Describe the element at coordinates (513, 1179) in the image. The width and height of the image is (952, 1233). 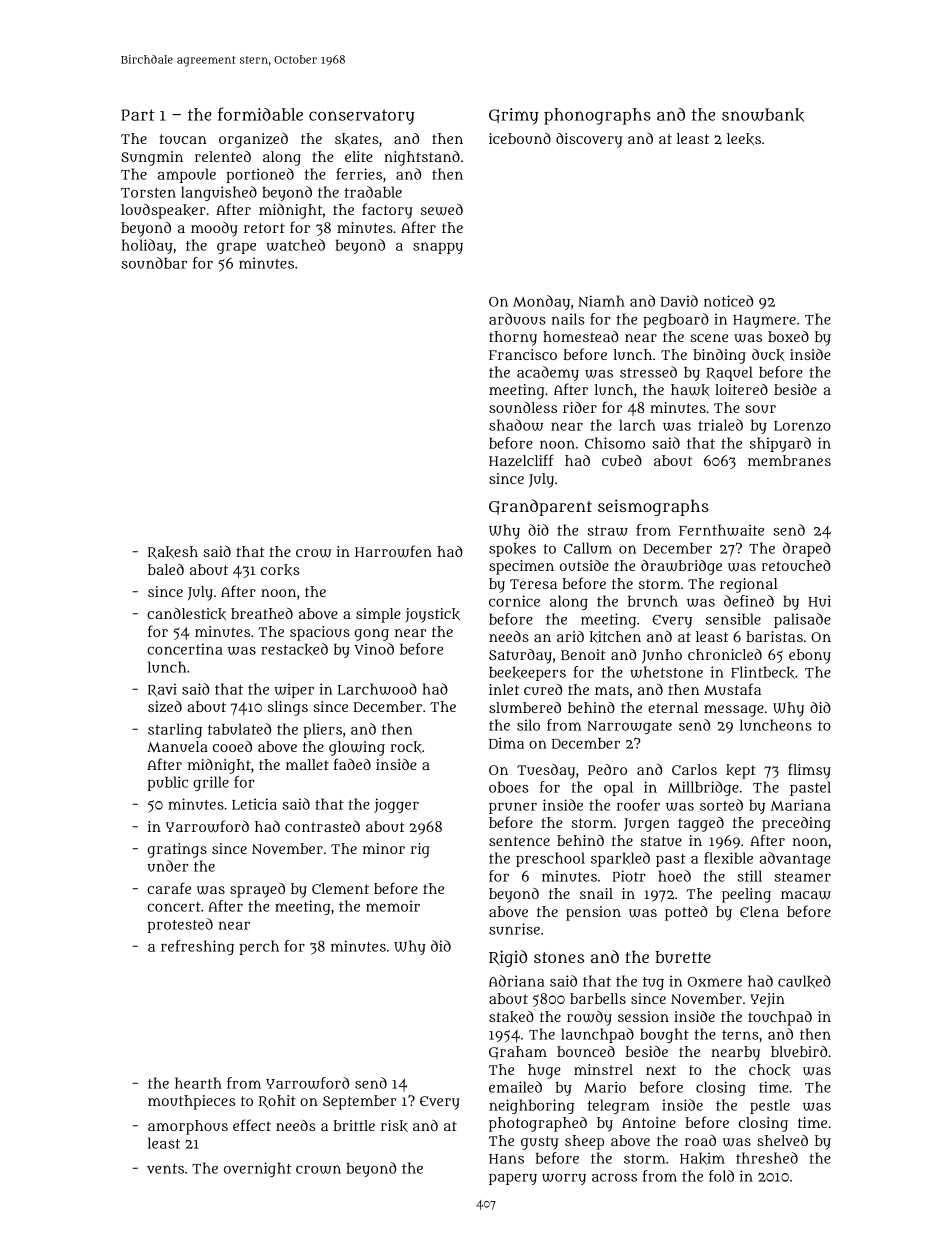
I see `papery` at that location.
